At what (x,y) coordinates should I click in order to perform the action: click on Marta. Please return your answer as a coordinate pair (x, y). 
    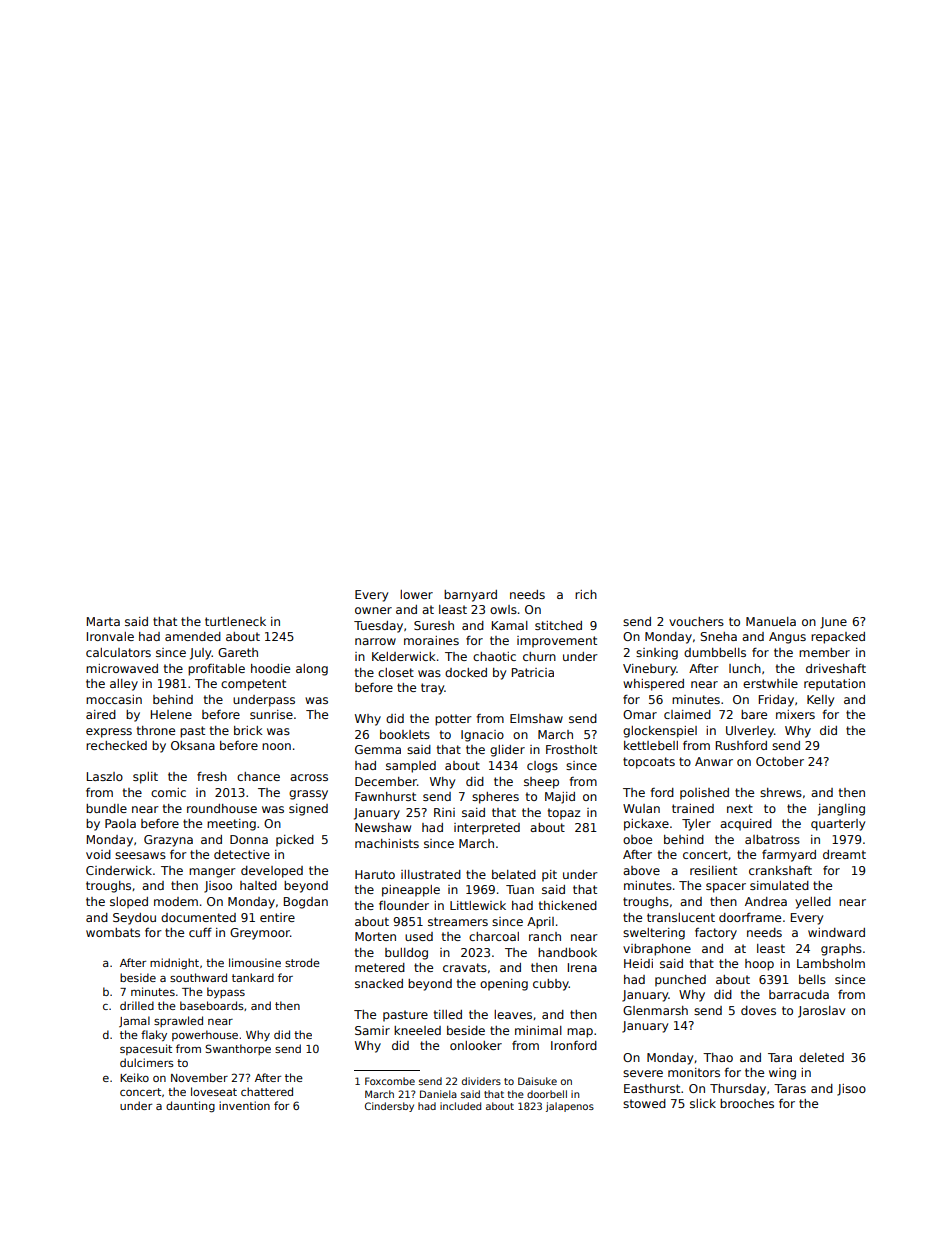
    Looking at the image, I should click on (103, 621).
